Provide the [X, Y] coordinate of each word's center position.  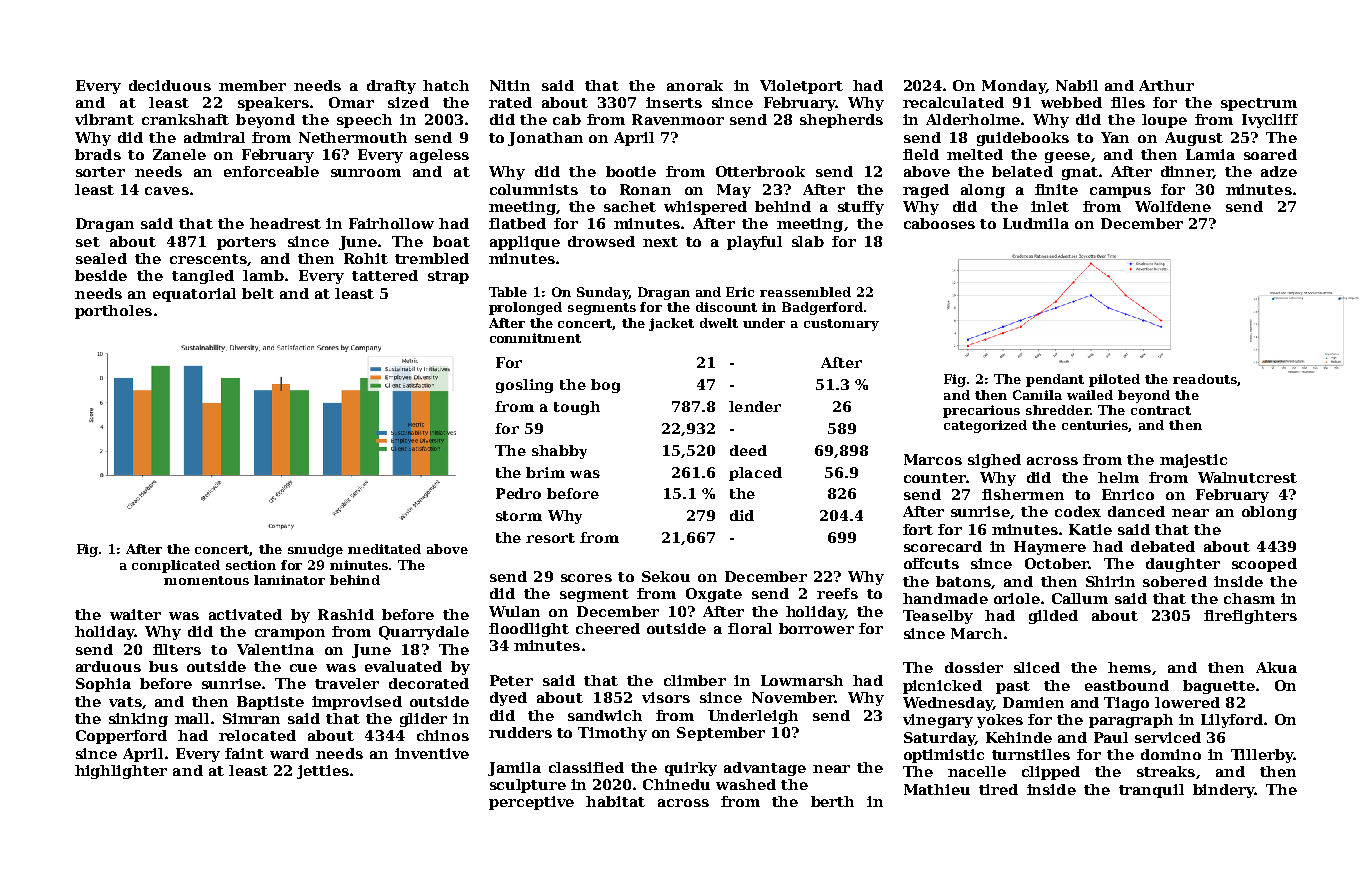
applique [525, 243]
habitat [615, 801]
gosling [524, 386]
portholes [113, 312]
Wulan [514, 611]
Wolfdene [1173, 206]
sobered [1175, 581]
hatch [446, 85]
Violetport [801, 87]
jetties [323, 772]
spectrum [1259, 104]
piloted [1114, 380]
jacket [671, 324]
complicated [176, 566]
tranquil [1151, 791]
